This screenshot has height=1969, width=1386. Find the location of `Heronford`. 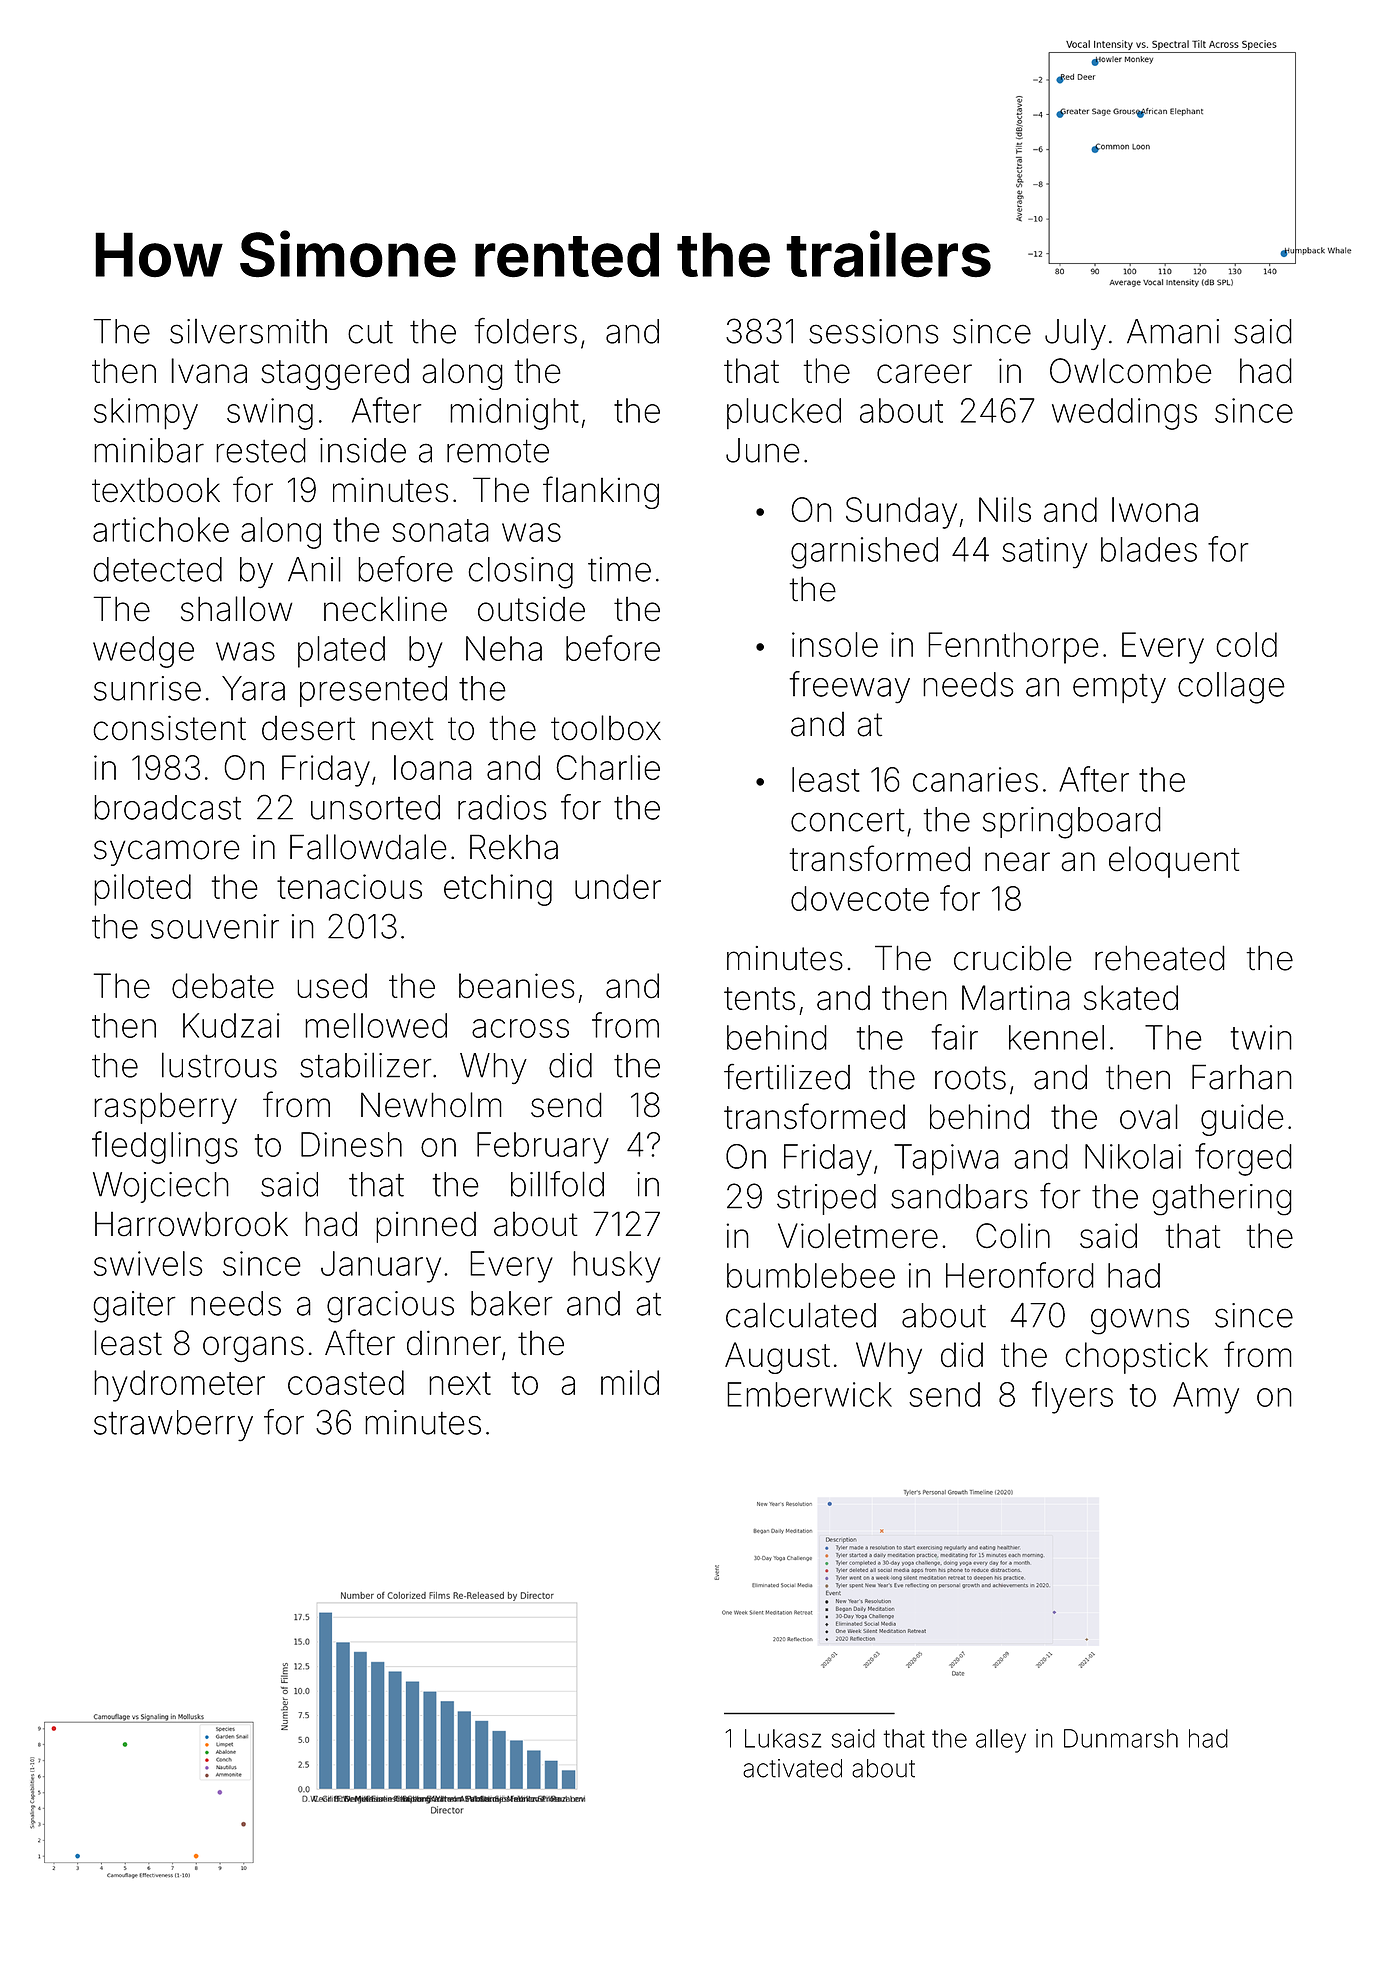

Heronford is located at coordinates (1020, 1275).
